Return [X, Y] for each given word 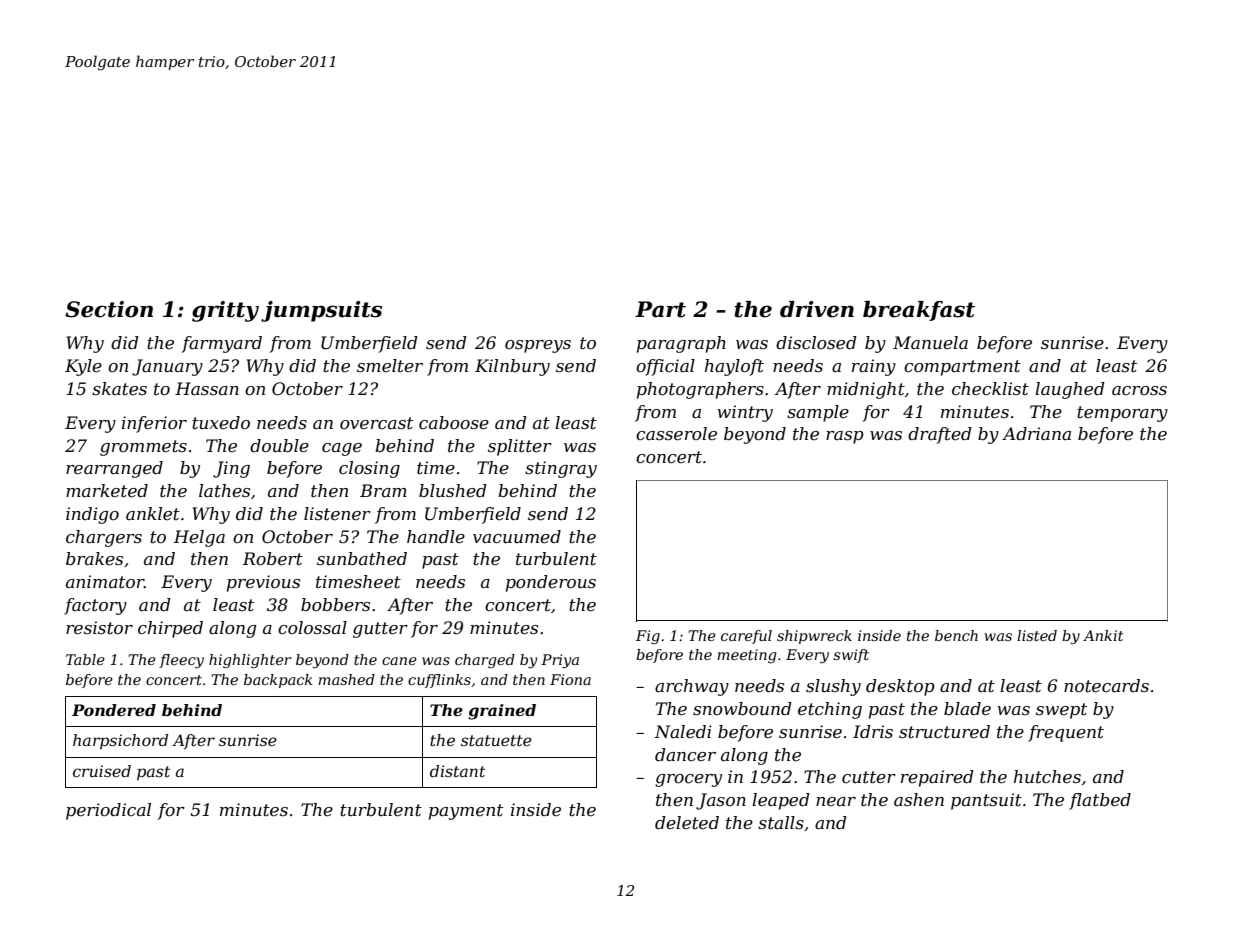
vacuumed [517, 537]
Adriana [1036, 433]
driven [817, 309]
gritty [225, 311]
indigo [92, 515]
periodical [108, 811]
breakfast [919, 311]
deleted [687, 823]
